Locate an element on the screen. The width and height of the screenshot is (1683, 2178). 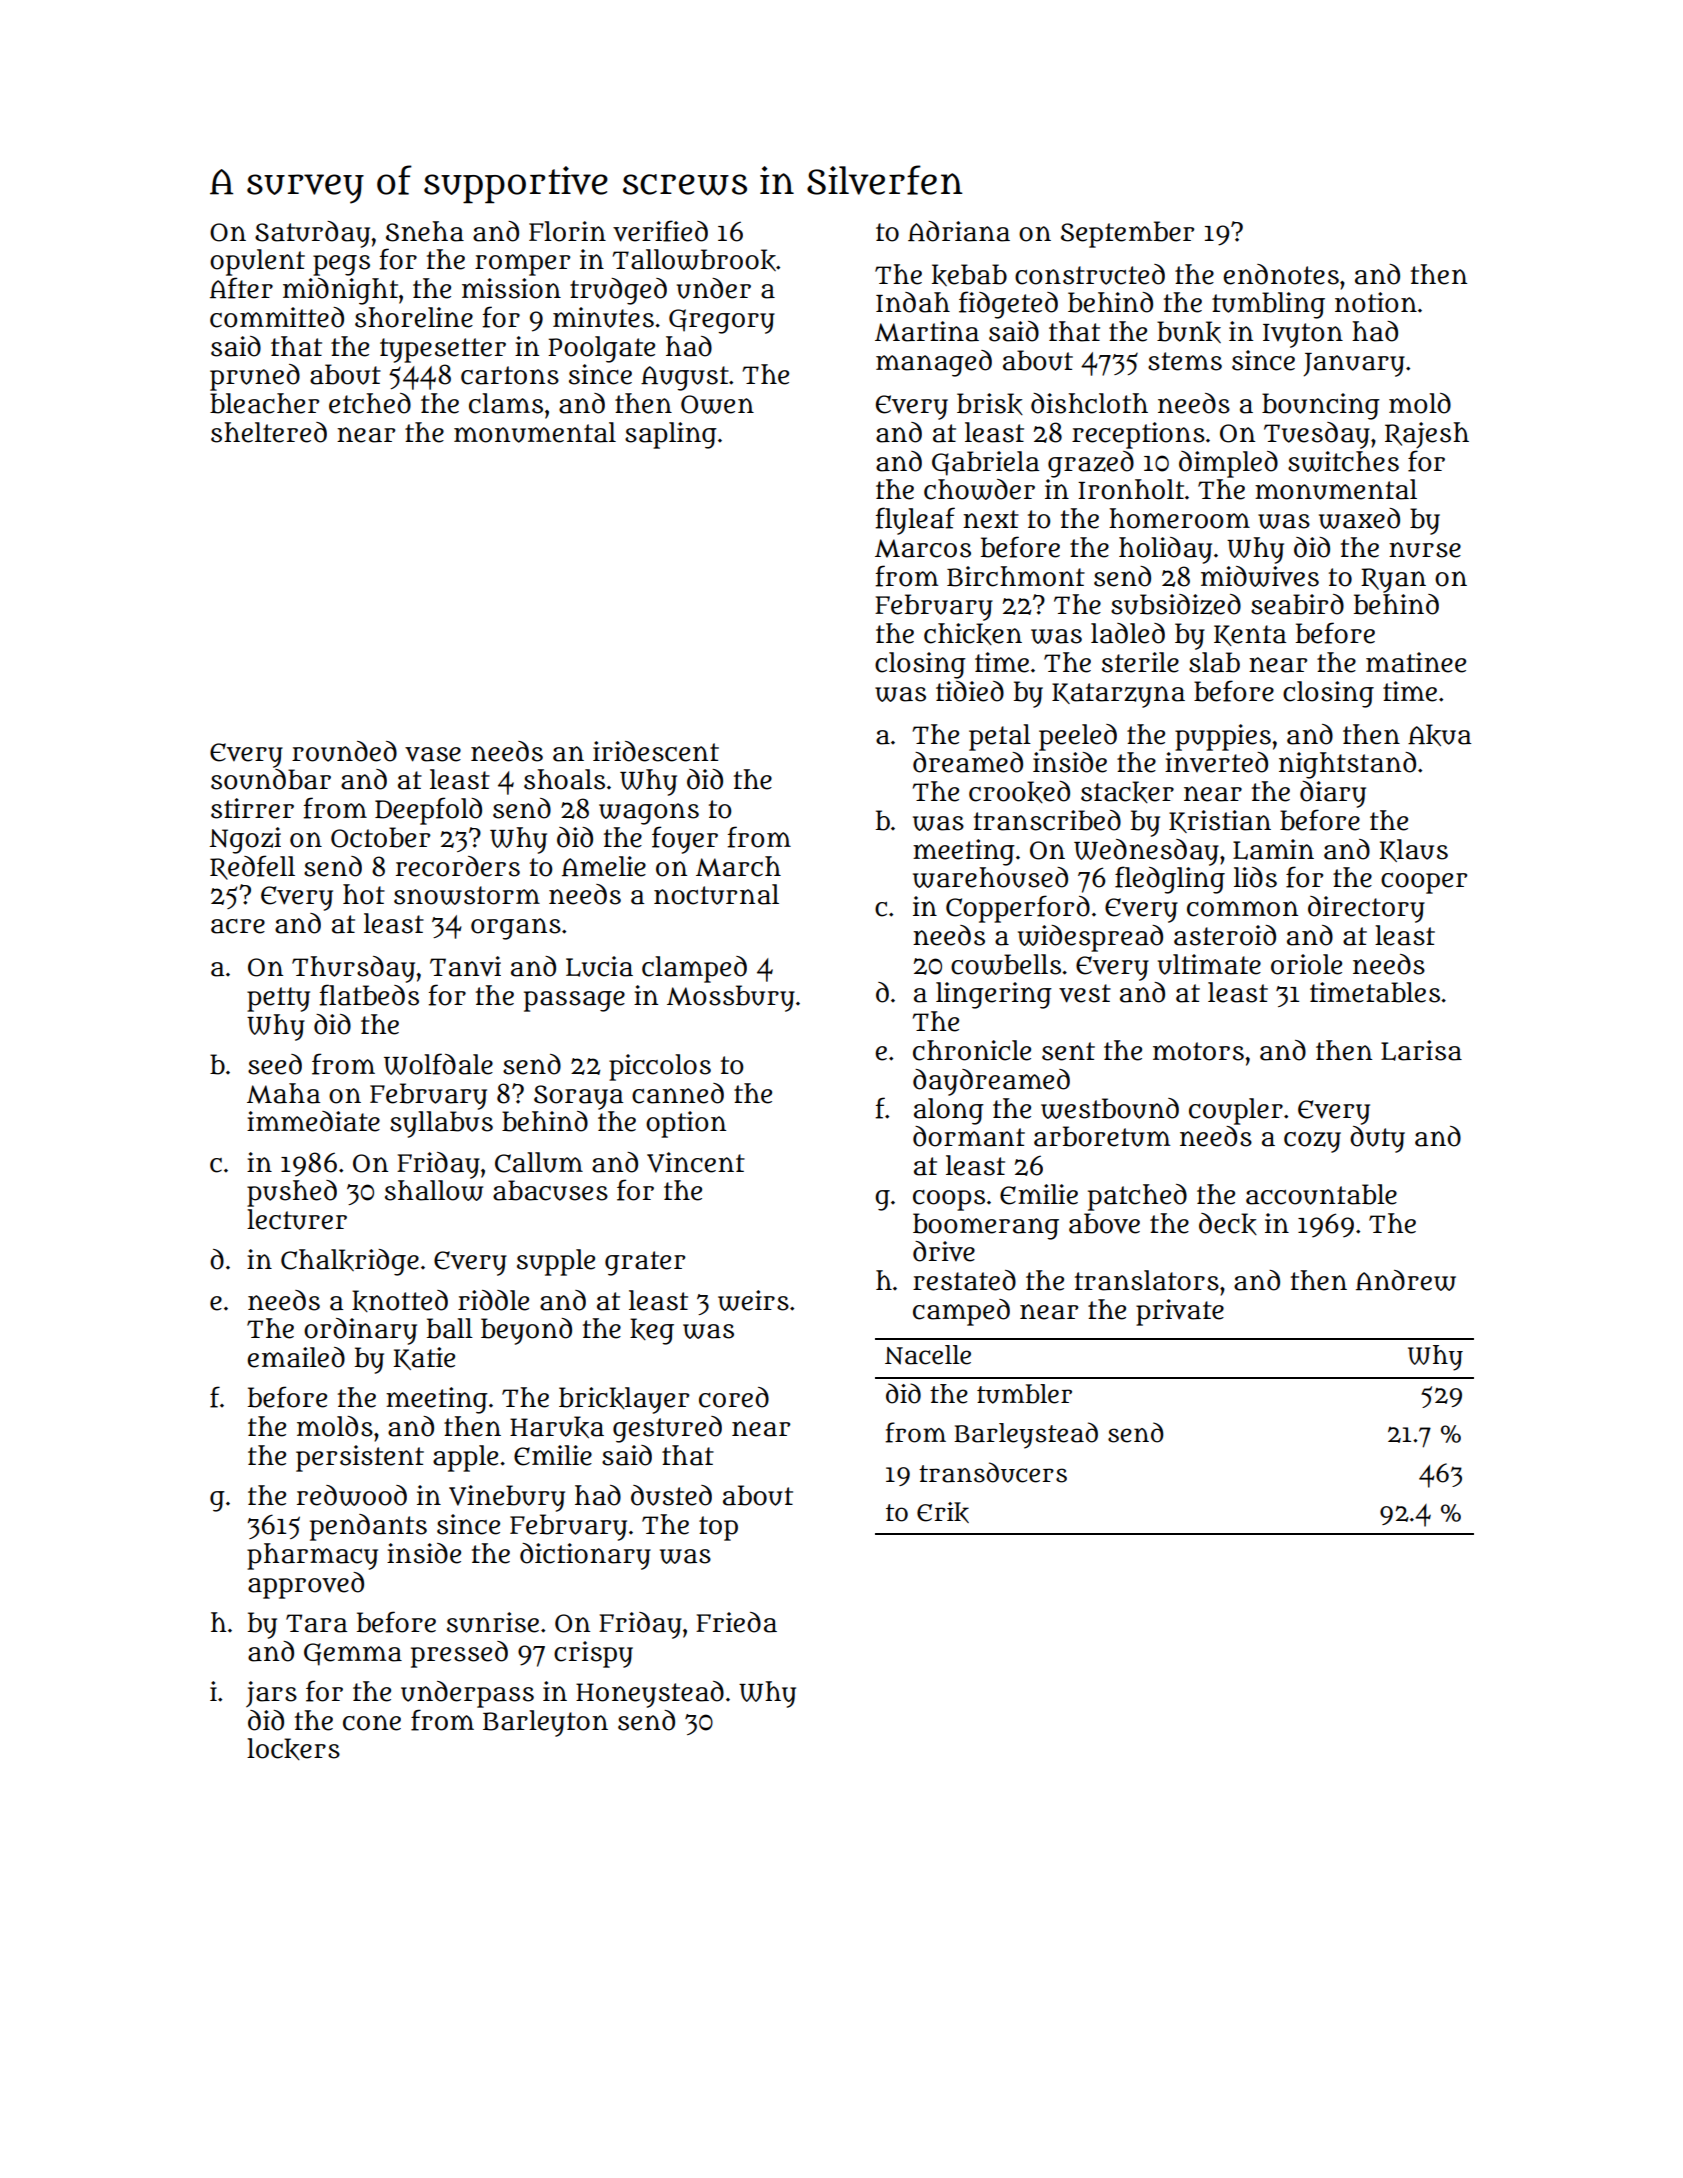
Adriana is located at coordinates (959, 231).
